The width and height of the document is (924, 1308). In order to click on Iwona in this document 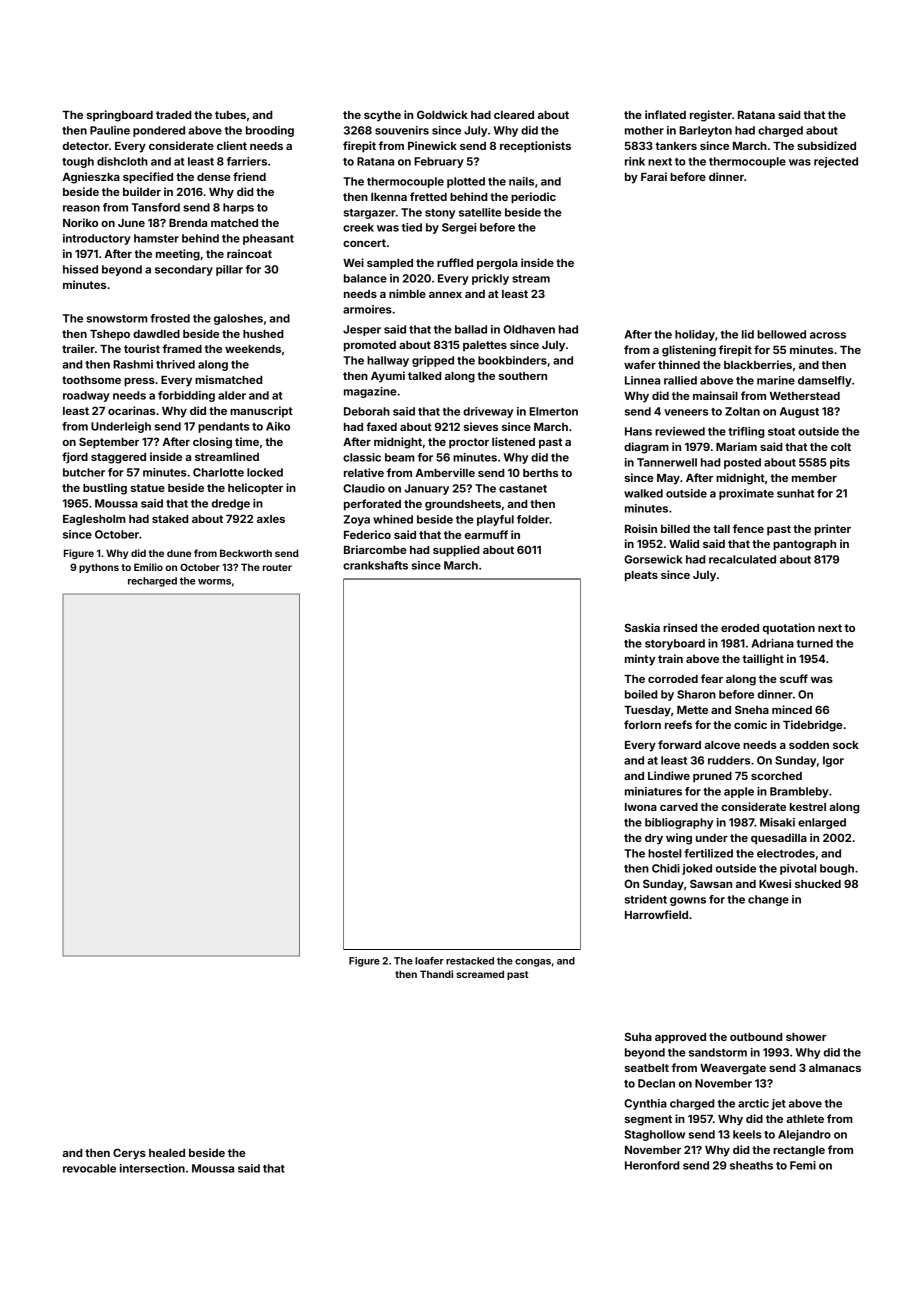, I will do `click(641, 807)`.
